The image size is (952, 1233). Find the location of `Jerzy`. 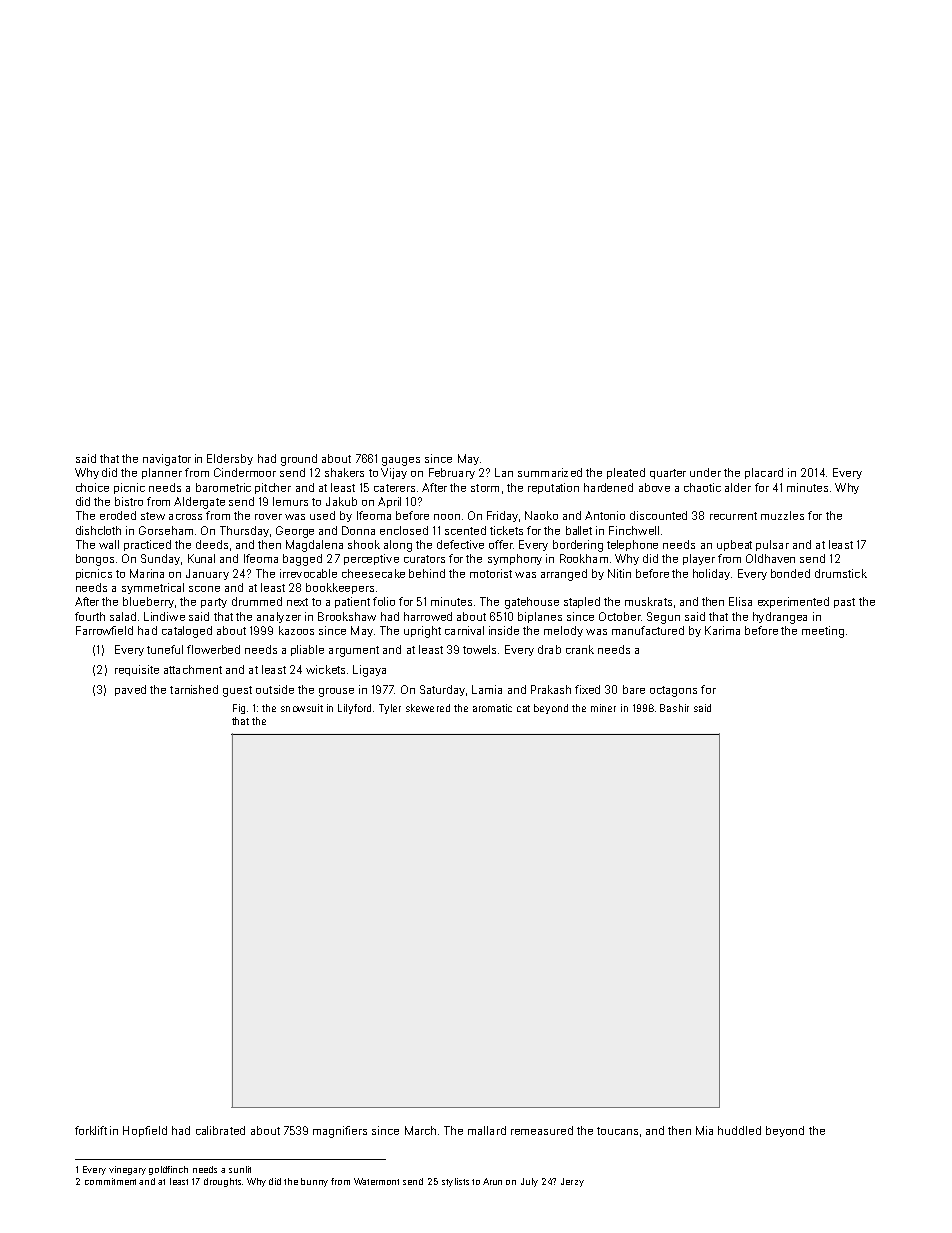

Jerzy is located at coordinates (572, 1182).
